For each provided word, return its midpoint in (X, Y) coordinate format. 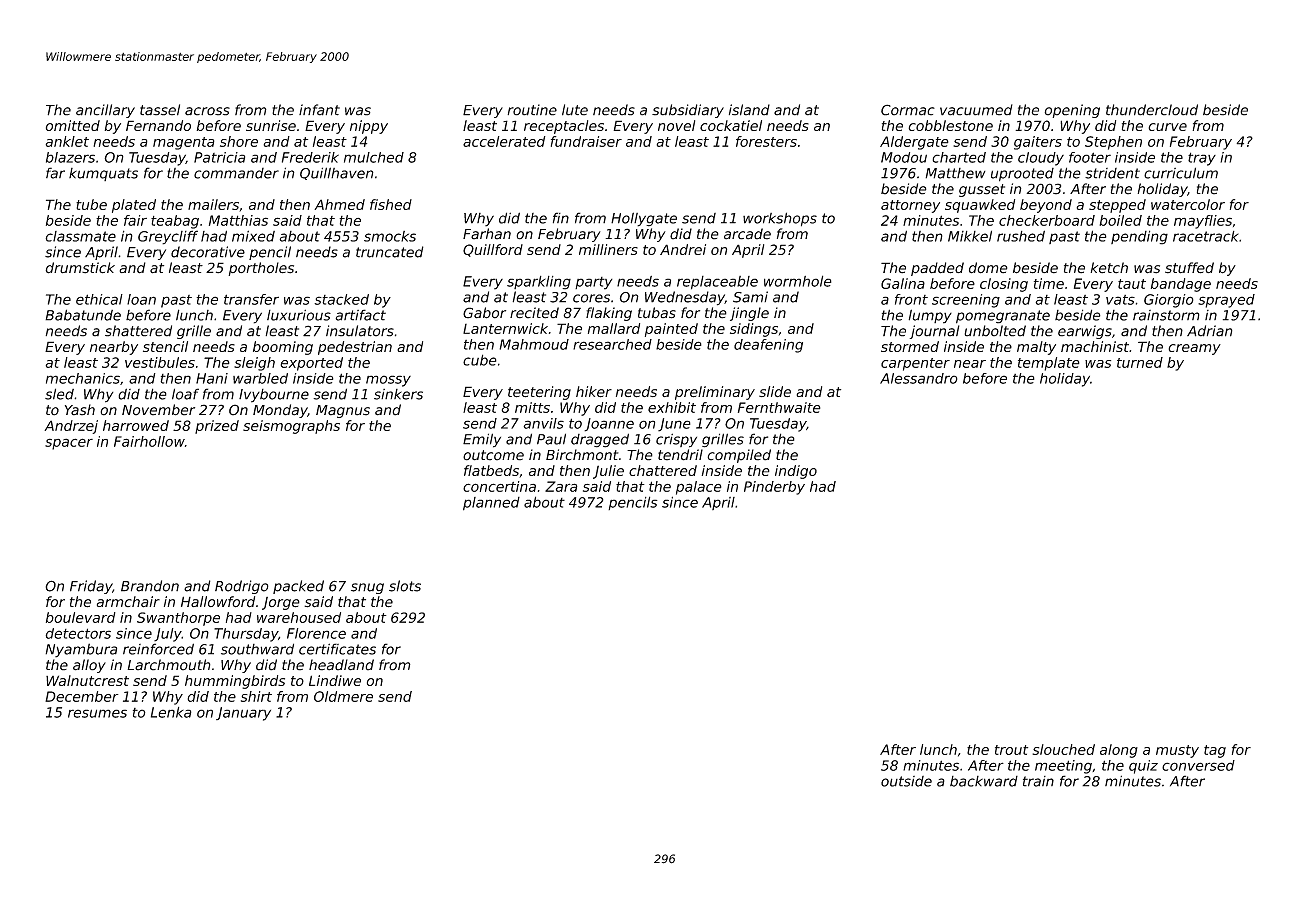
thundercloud (1152, 110)
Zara (561, 486)
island (749, 110)
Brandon (150, 586)
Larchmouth (169, 665)
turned (1140, 362)
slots (405, 586)
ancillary (105, 111)
